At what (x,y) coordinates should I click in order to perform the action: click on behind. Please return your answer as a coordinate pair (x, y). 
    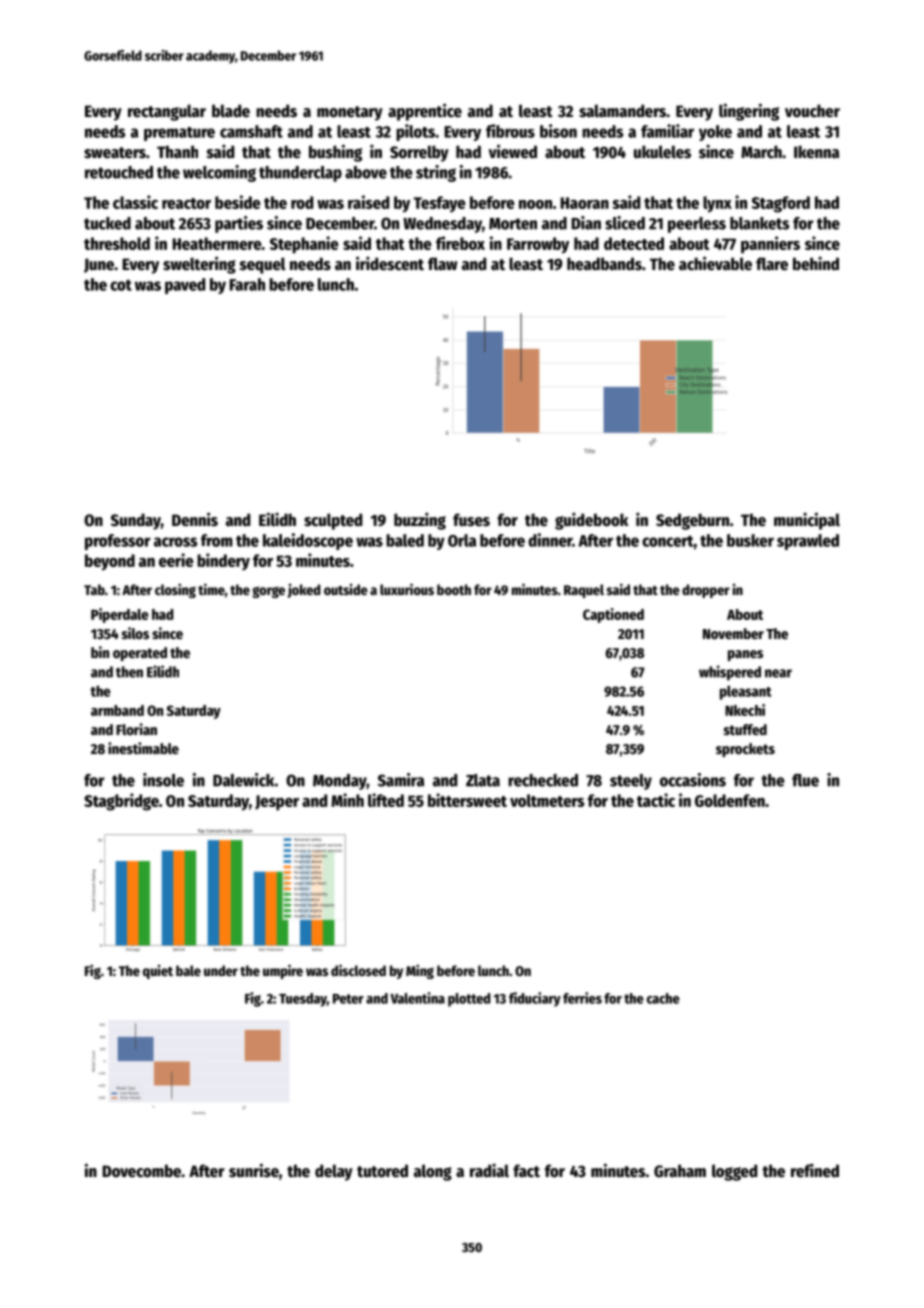
    Looking at the image, I should click on (816, 263).
